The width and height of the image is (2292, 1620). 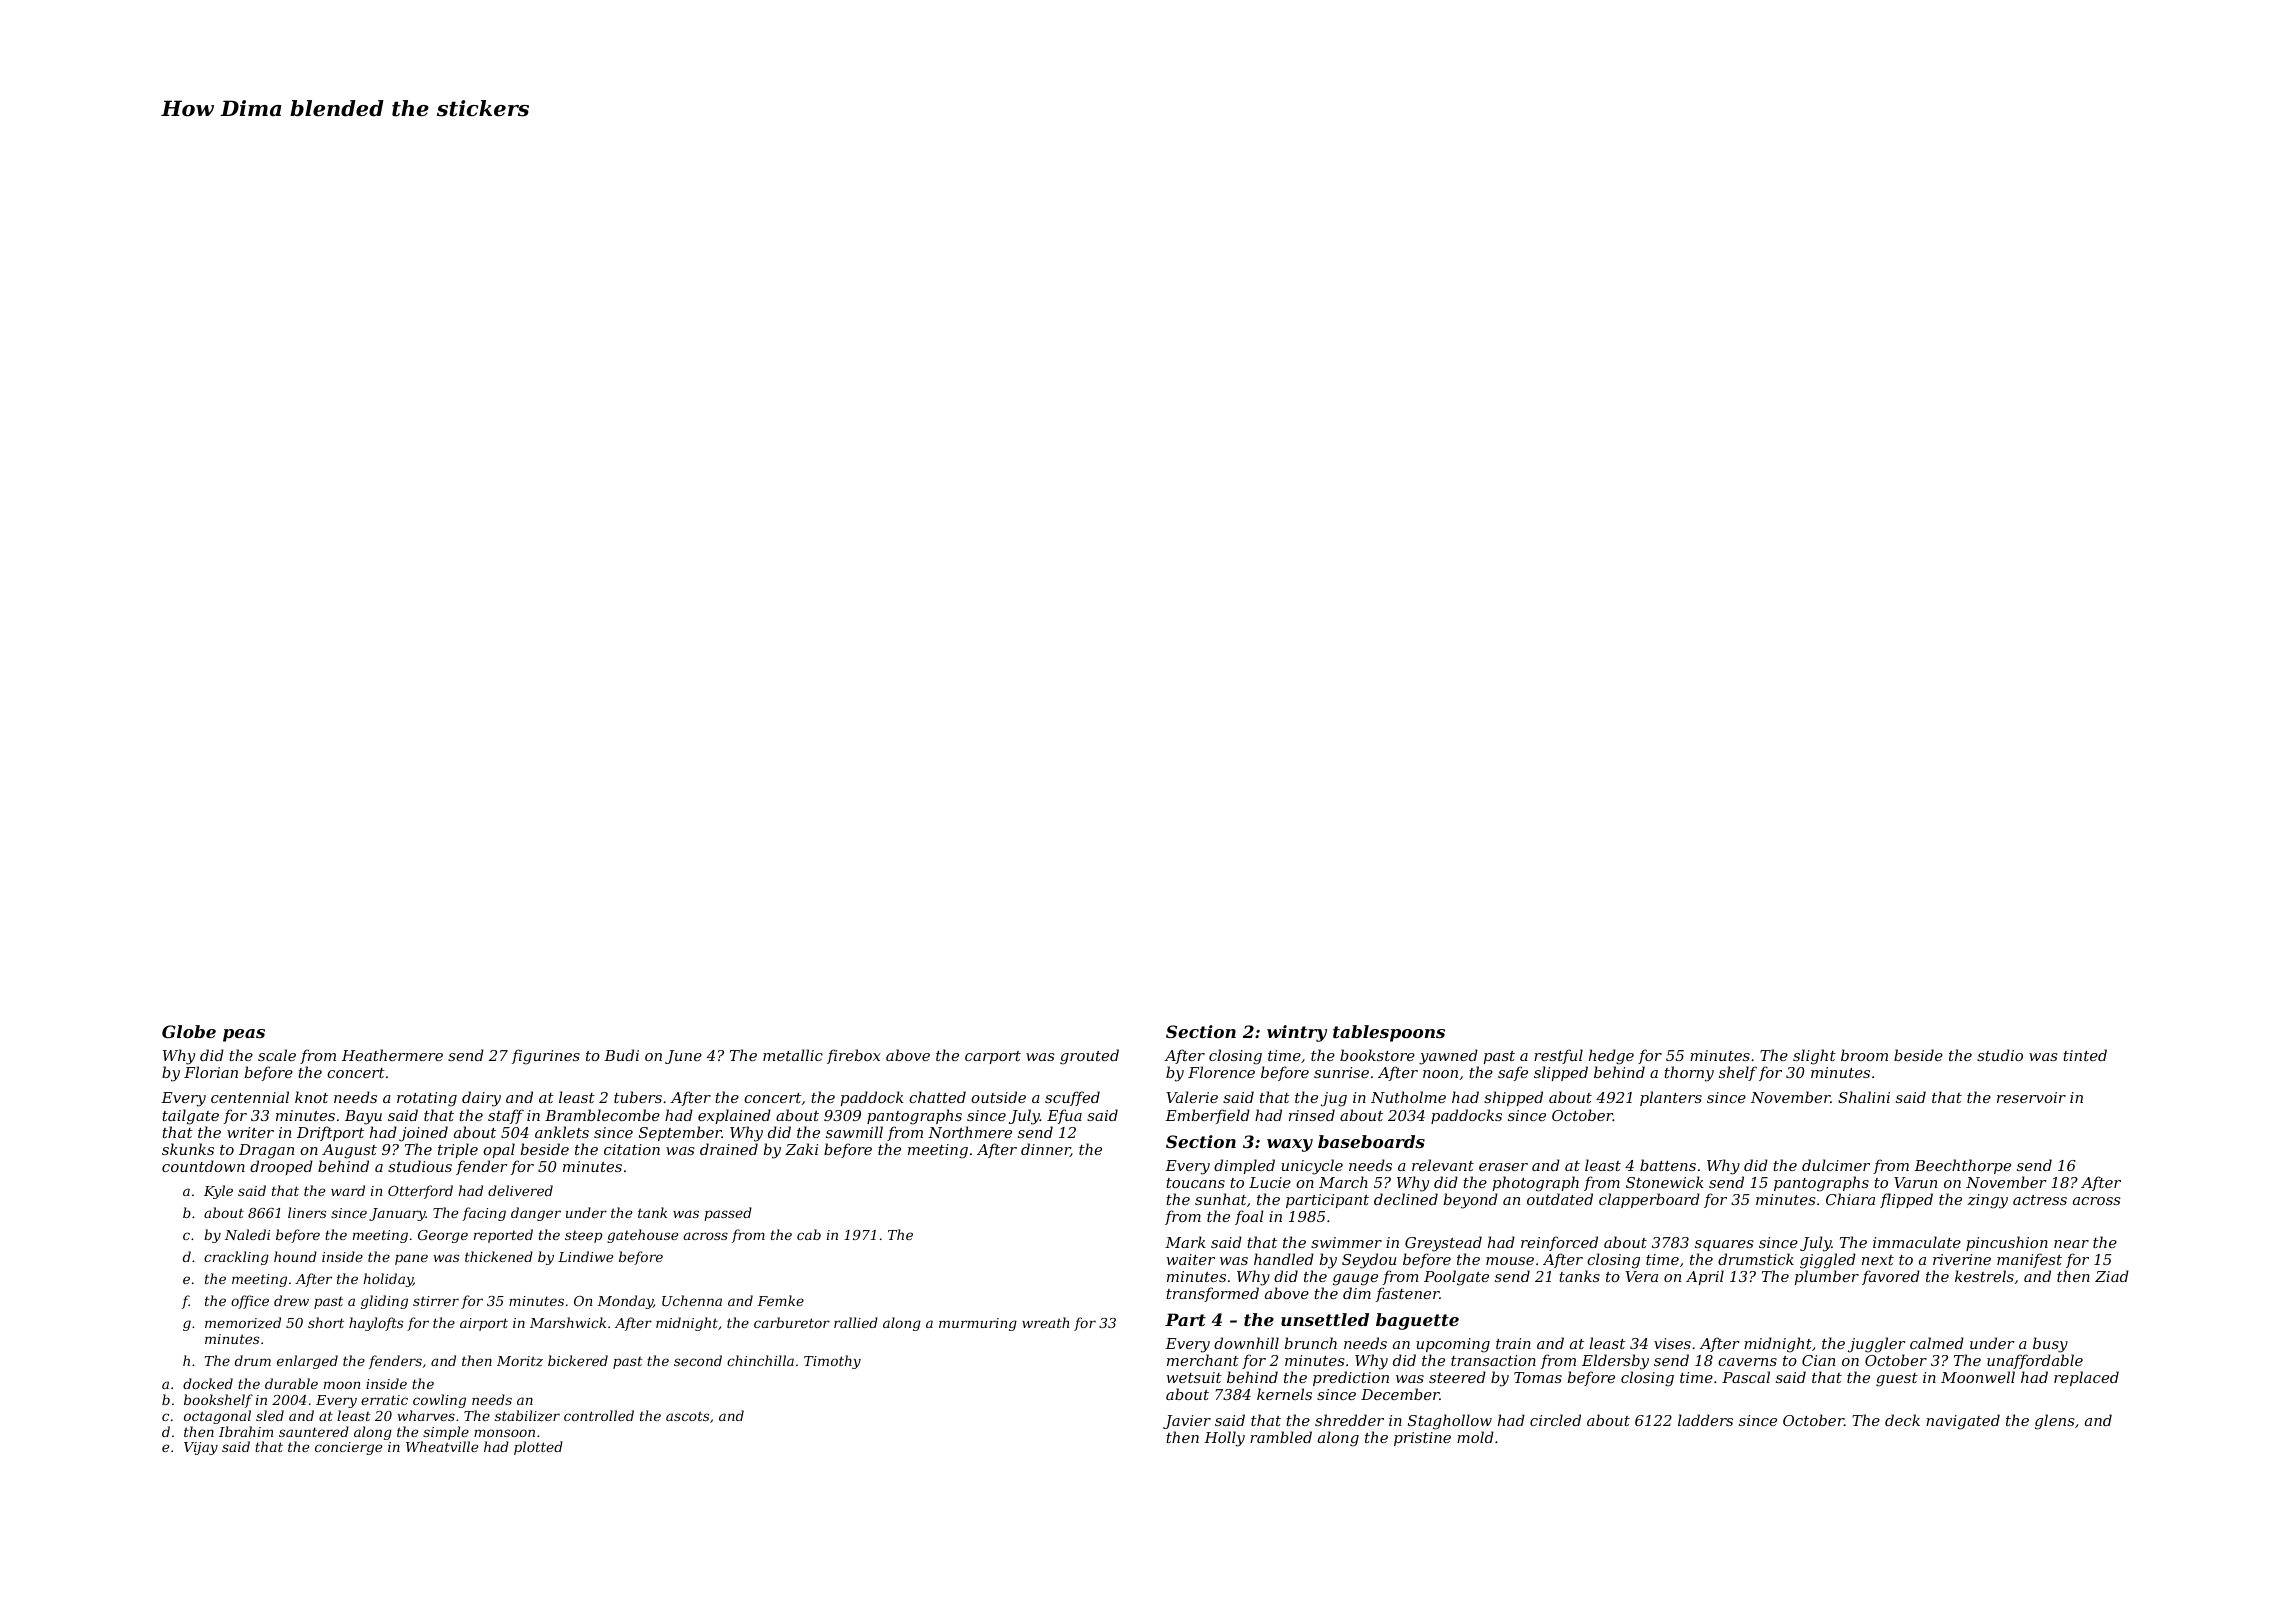 What do you see at coordinates (621, 1055) in the image?
I see `Budi` at bounding box center [621, 1055].
